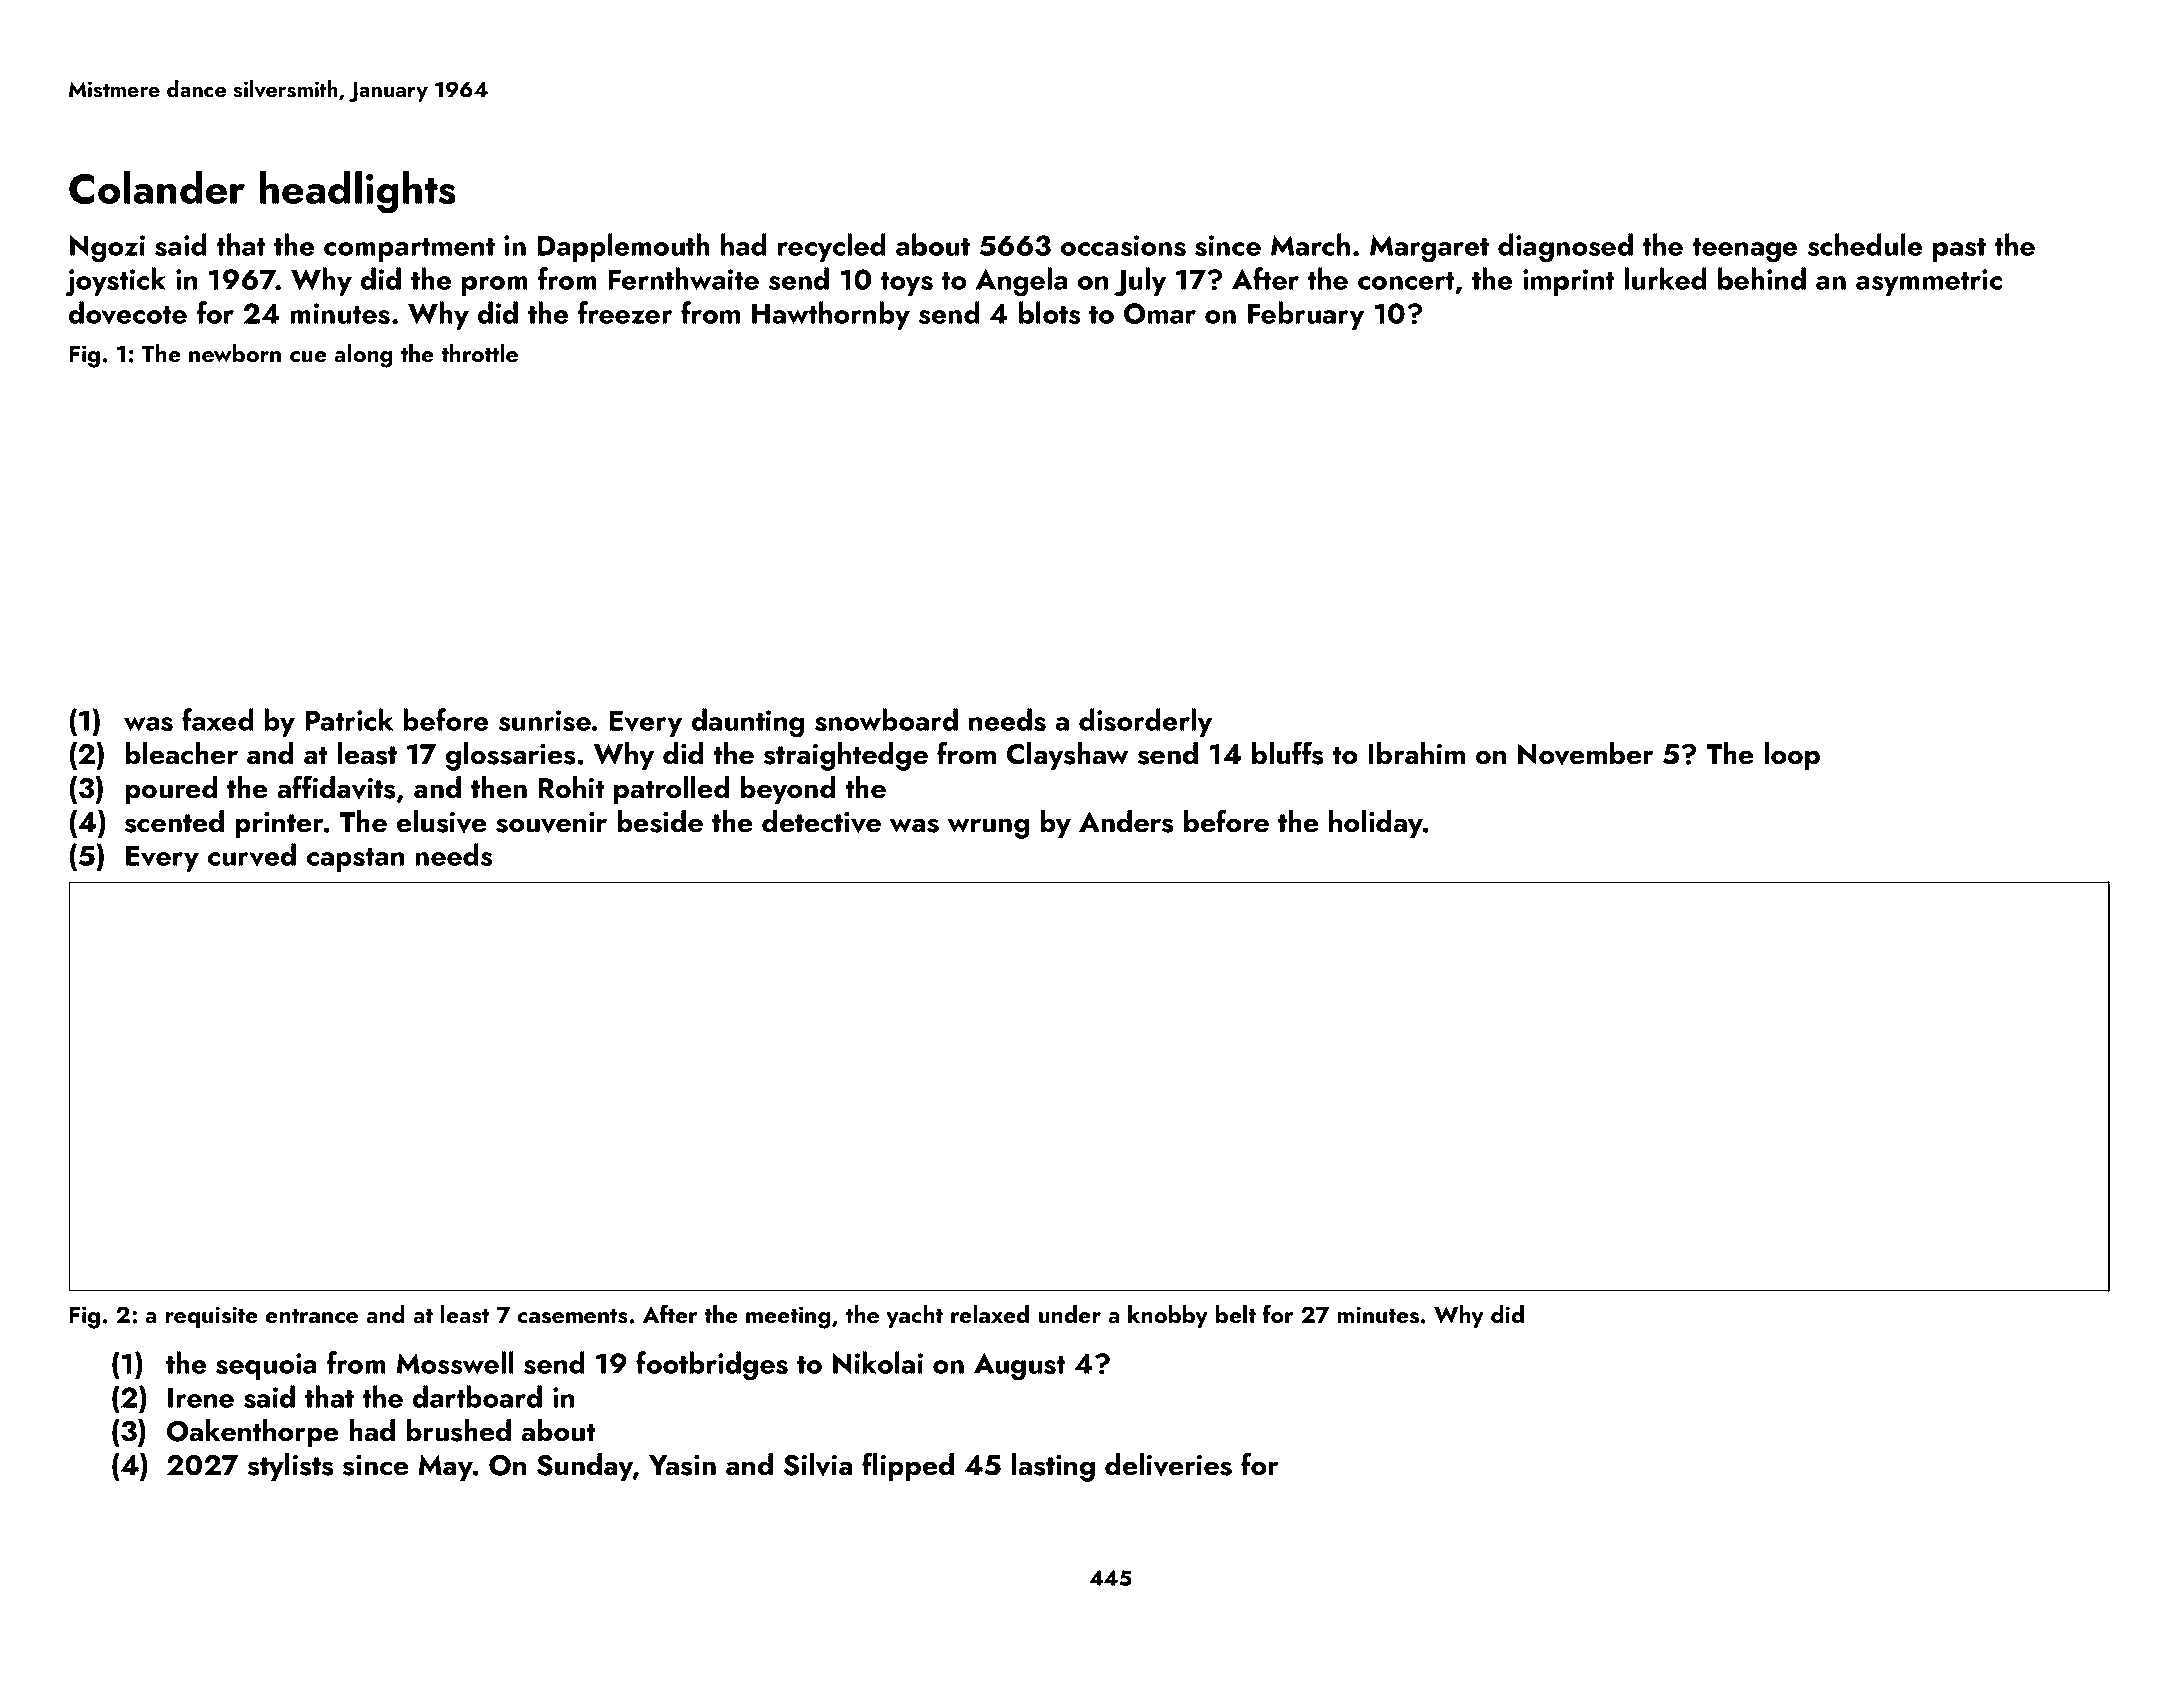 The image size is (2178, 1683). What do you see at coordinates (358, 192) in the screenshot?
I see `headlights` at bounding box center [358, 192].
